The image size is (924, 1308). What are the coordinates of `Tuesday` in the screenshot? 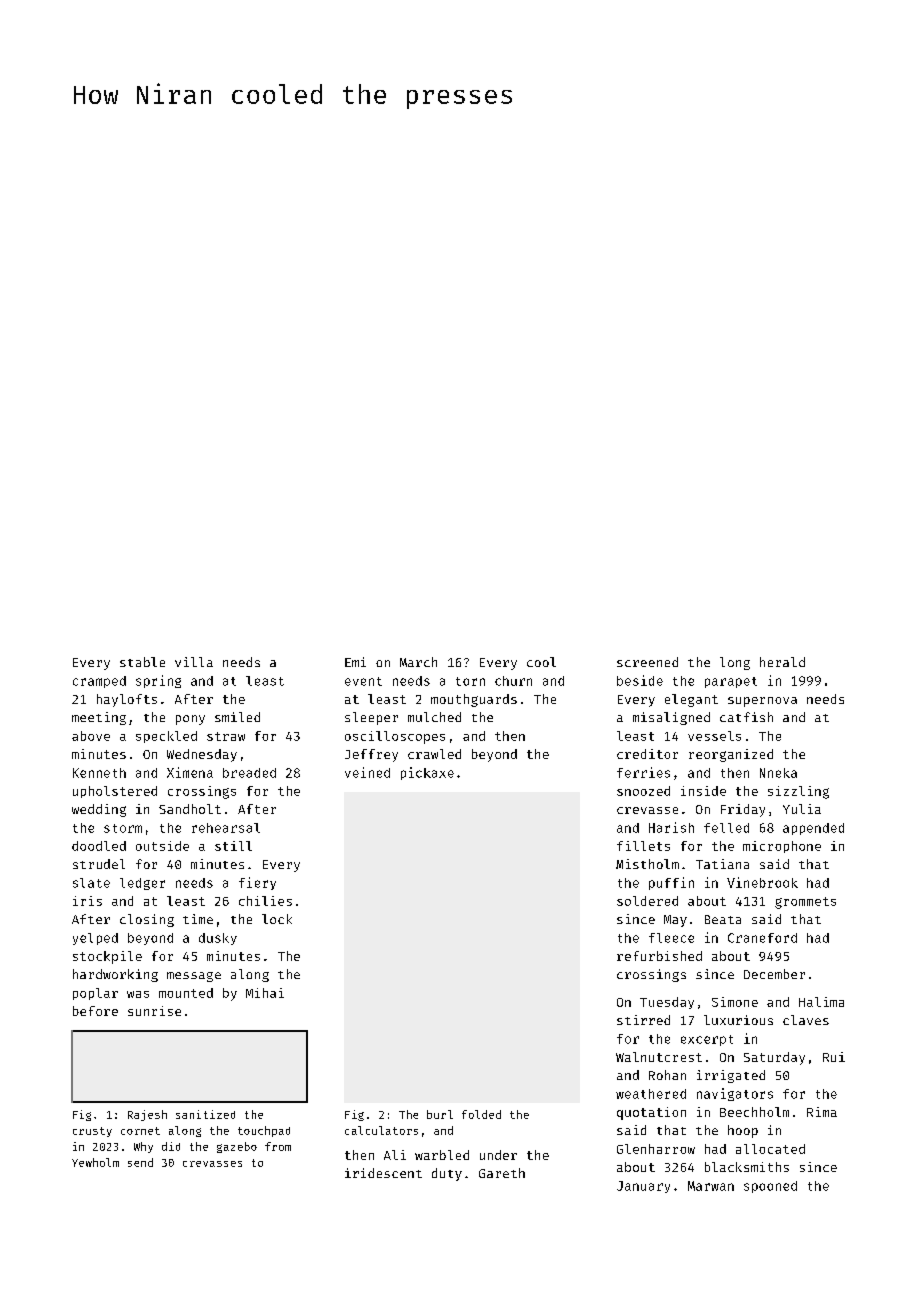 It's located at (667, 1003).
